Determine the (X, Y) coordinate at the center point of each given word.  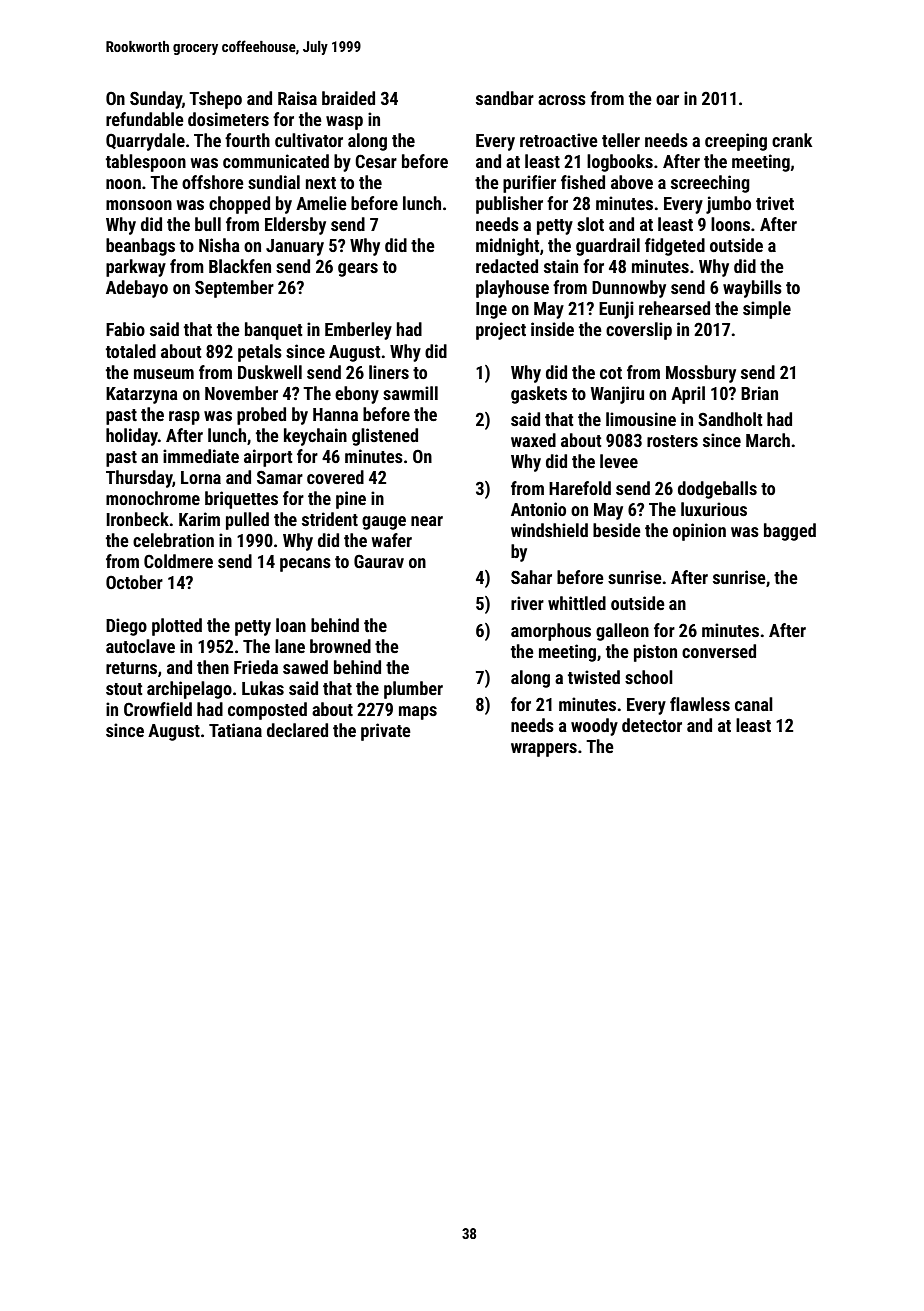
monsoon (139, 205)
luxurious (714, 509)
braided (348, 98)
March (768, 440)
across (562, 100)
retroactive (559, 140)
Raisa (297, 98)
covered (335, 477)
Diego (126, 627)
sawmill (410, 393)
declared (297, 730)
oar (667, 100)
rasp (184, 418)
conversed (719, 651)
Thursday (139, 479)
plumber (413, 690)
